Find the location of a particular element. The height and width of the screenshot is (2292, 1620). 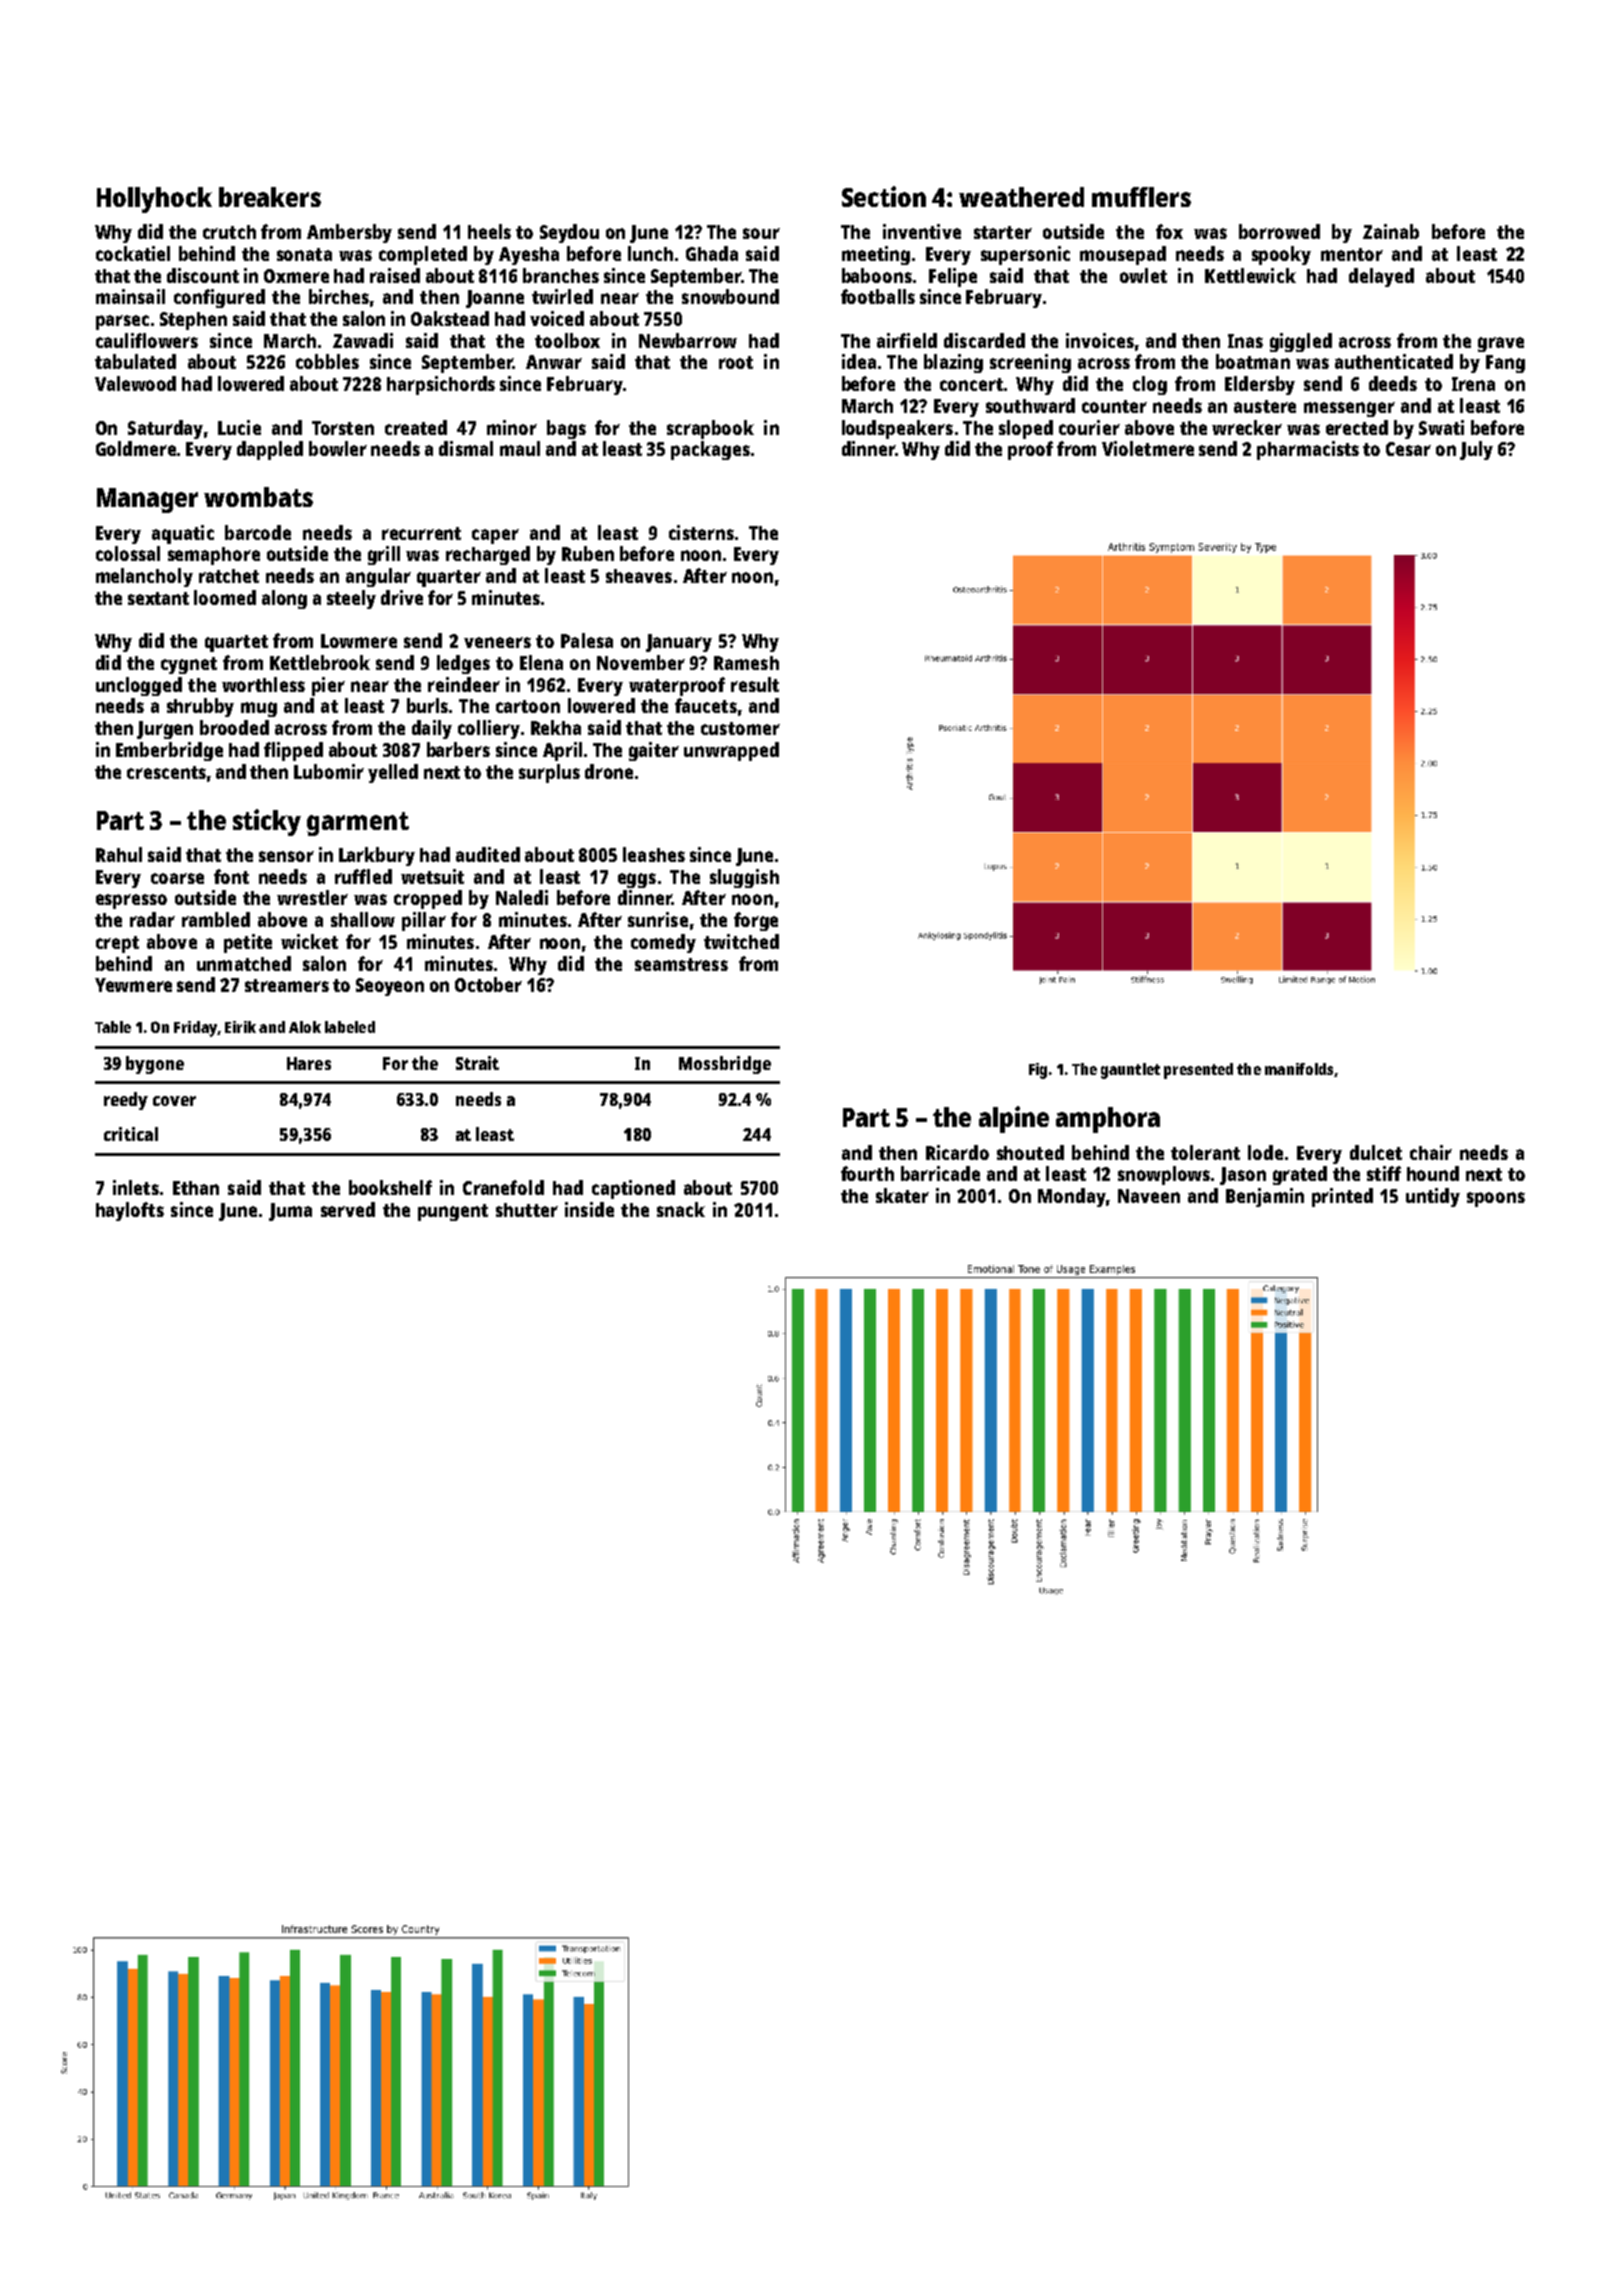

delayed is located at coordinates (1381, 277).
